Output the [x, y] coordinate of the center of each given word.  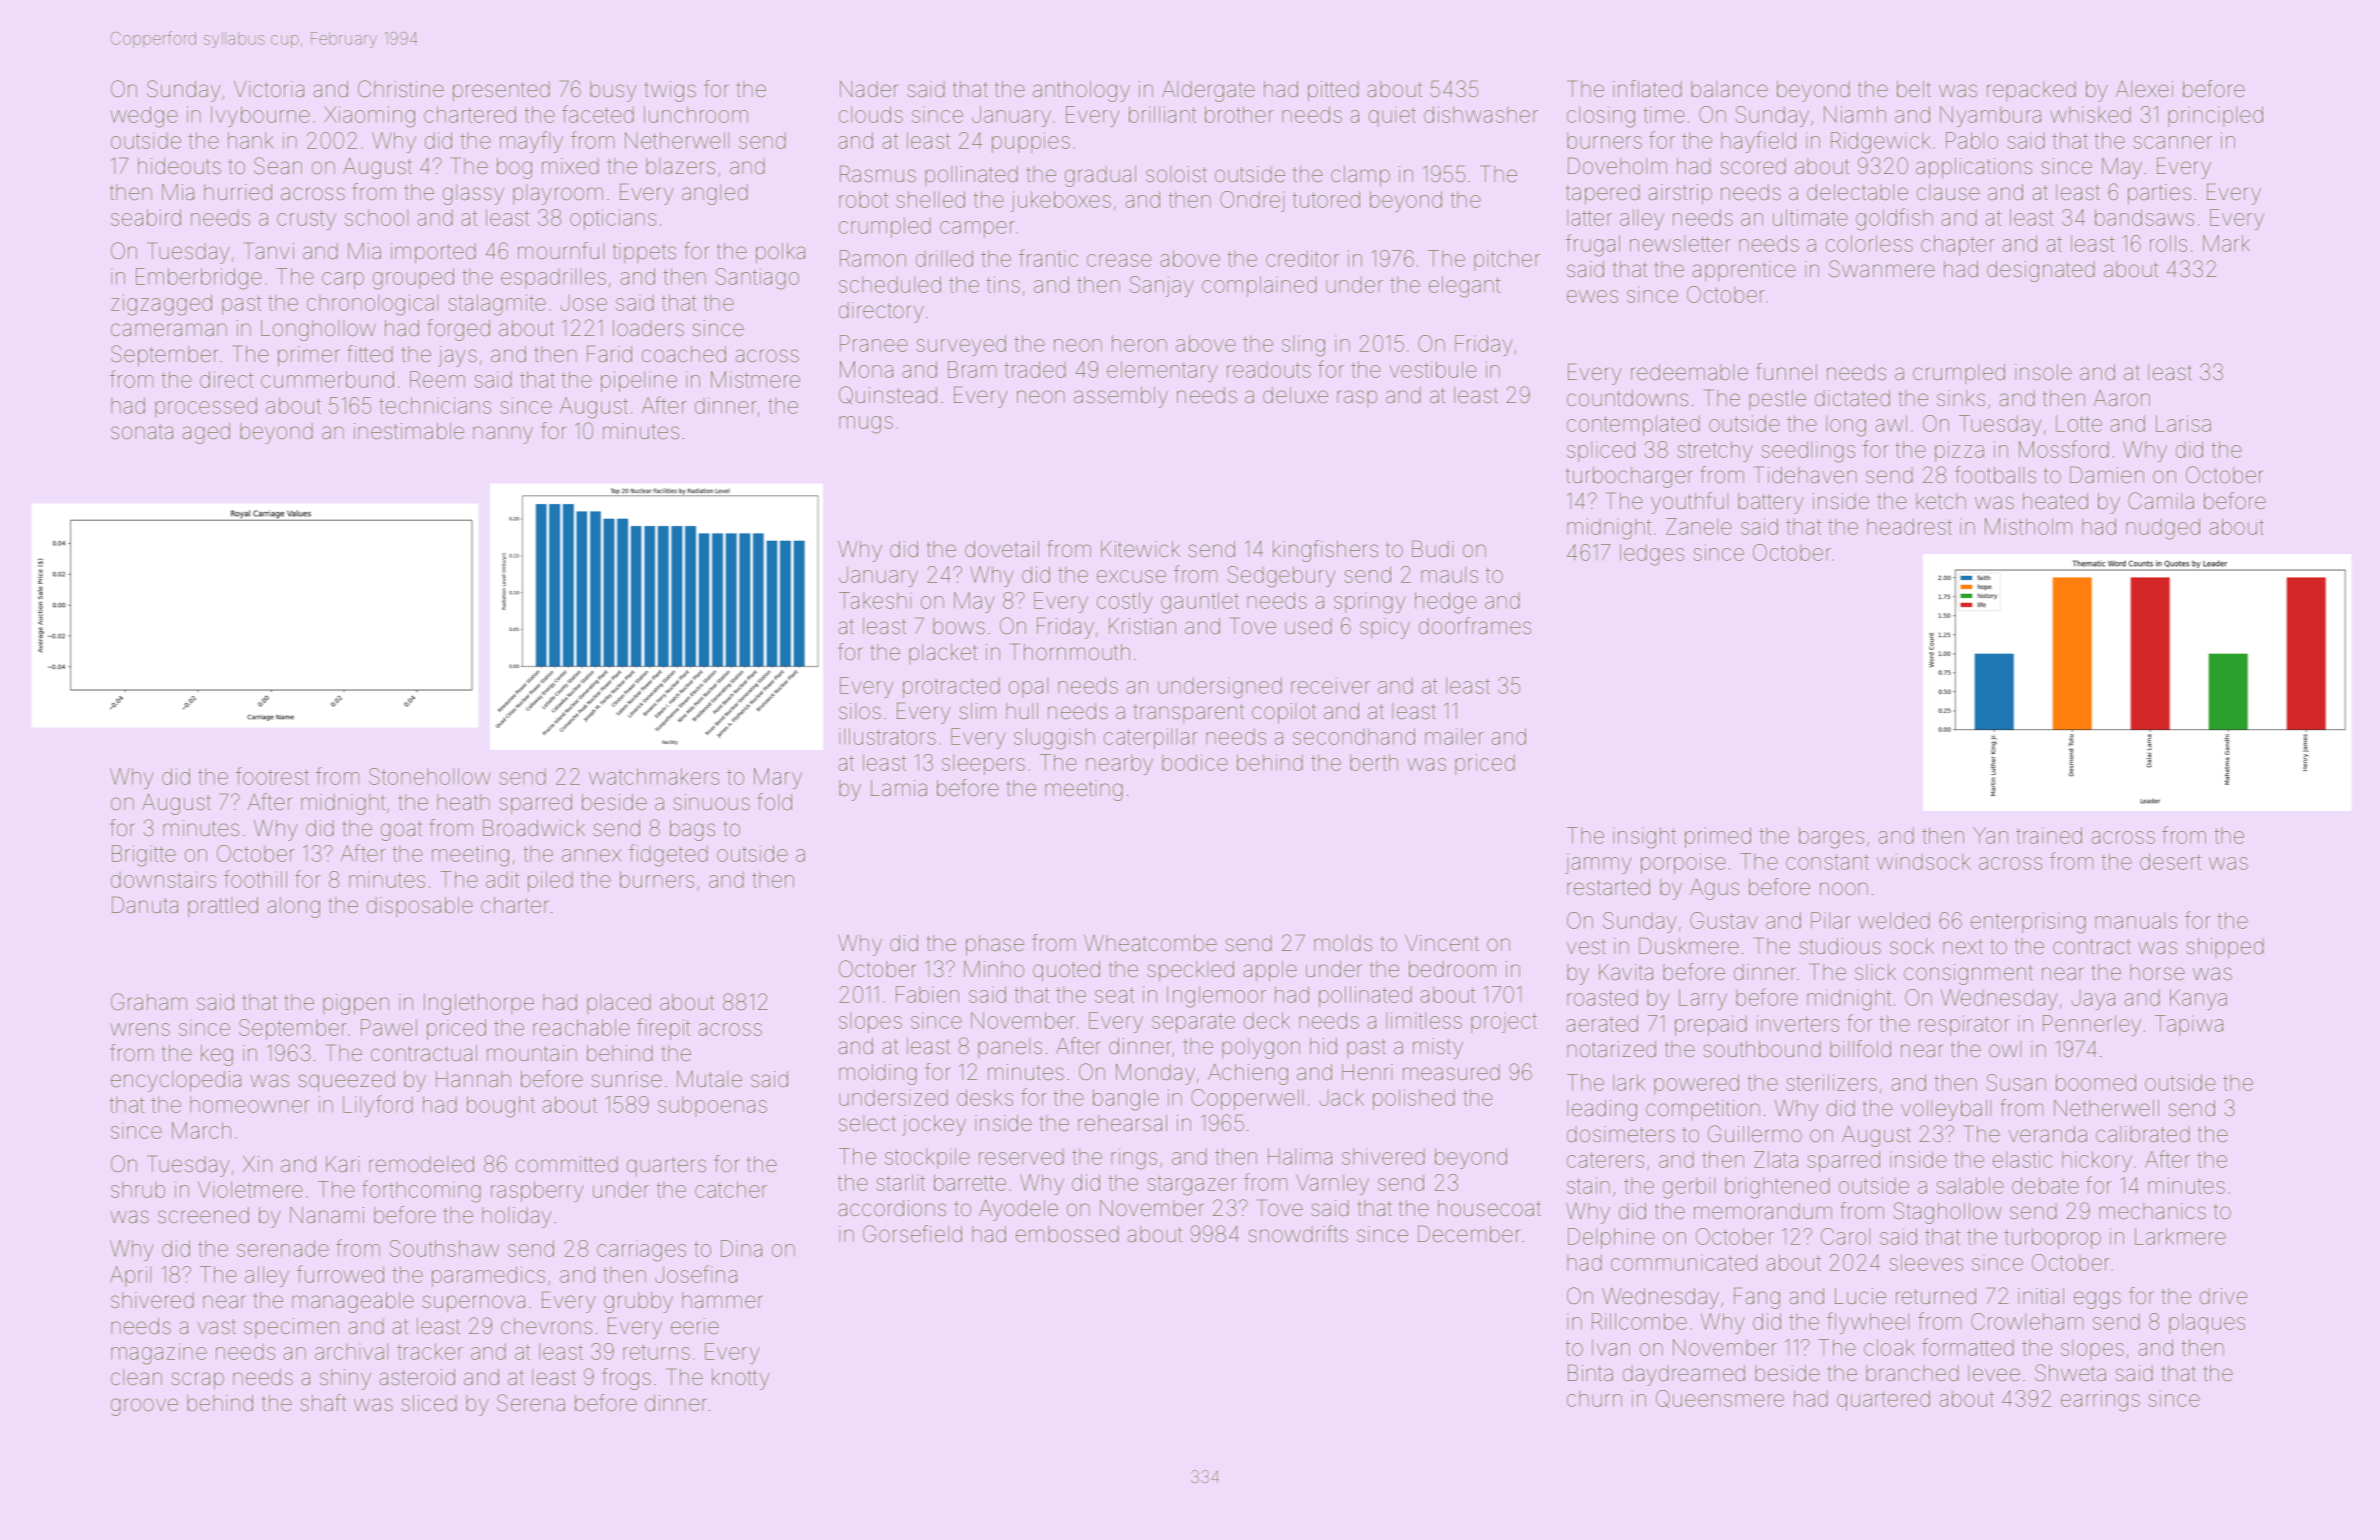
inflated [1647, 89]
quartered [1883, 1400]
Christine [401, 89]
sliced [429, 1403]
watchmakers [654, 776]
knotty [741, 1379]
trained [2049, 835]
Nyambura [1990, 116]
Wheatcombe [1150, 943]
